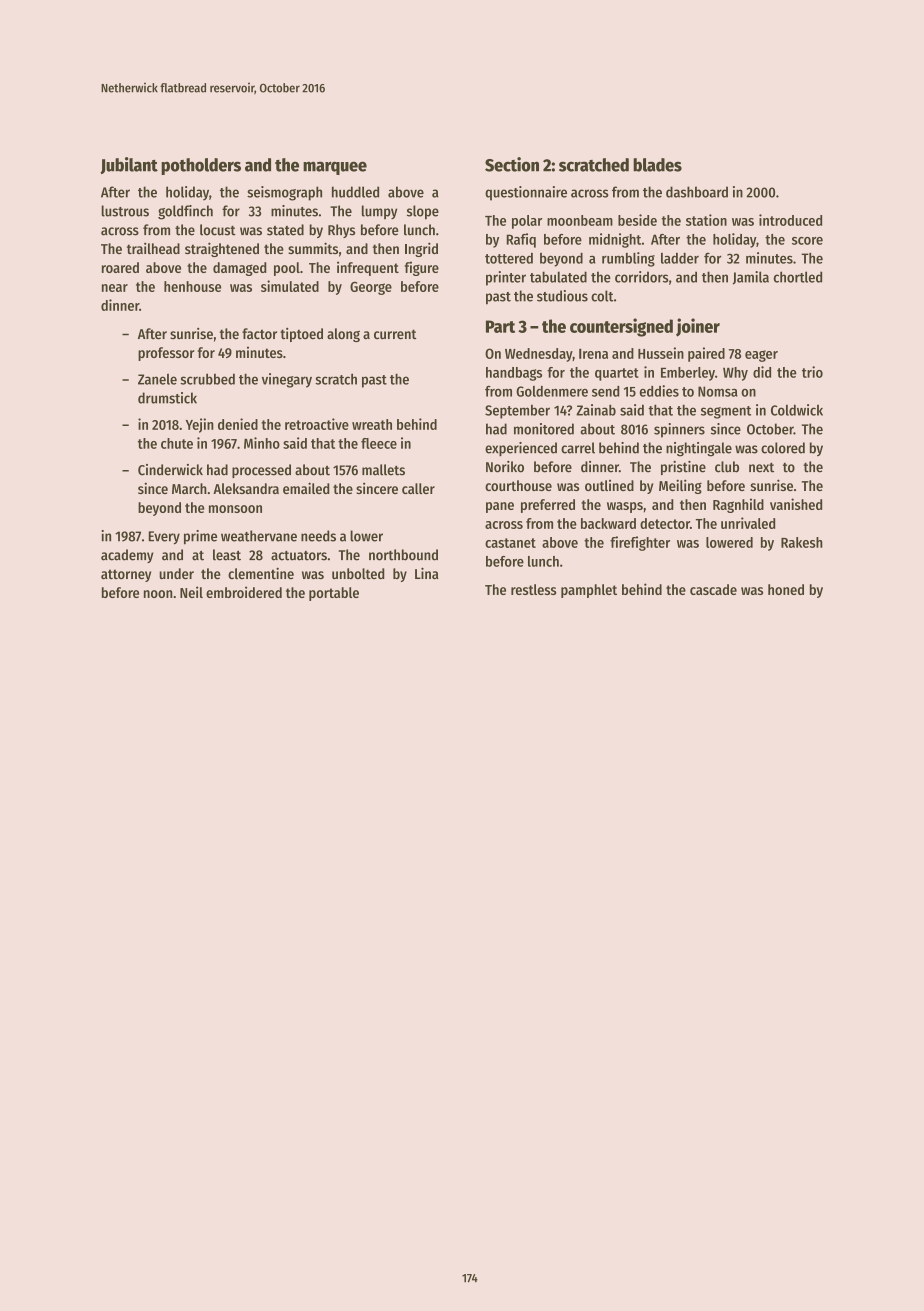 This screenshot has height=1311, width=924. I want to click on potholders, so click(201, 166).
